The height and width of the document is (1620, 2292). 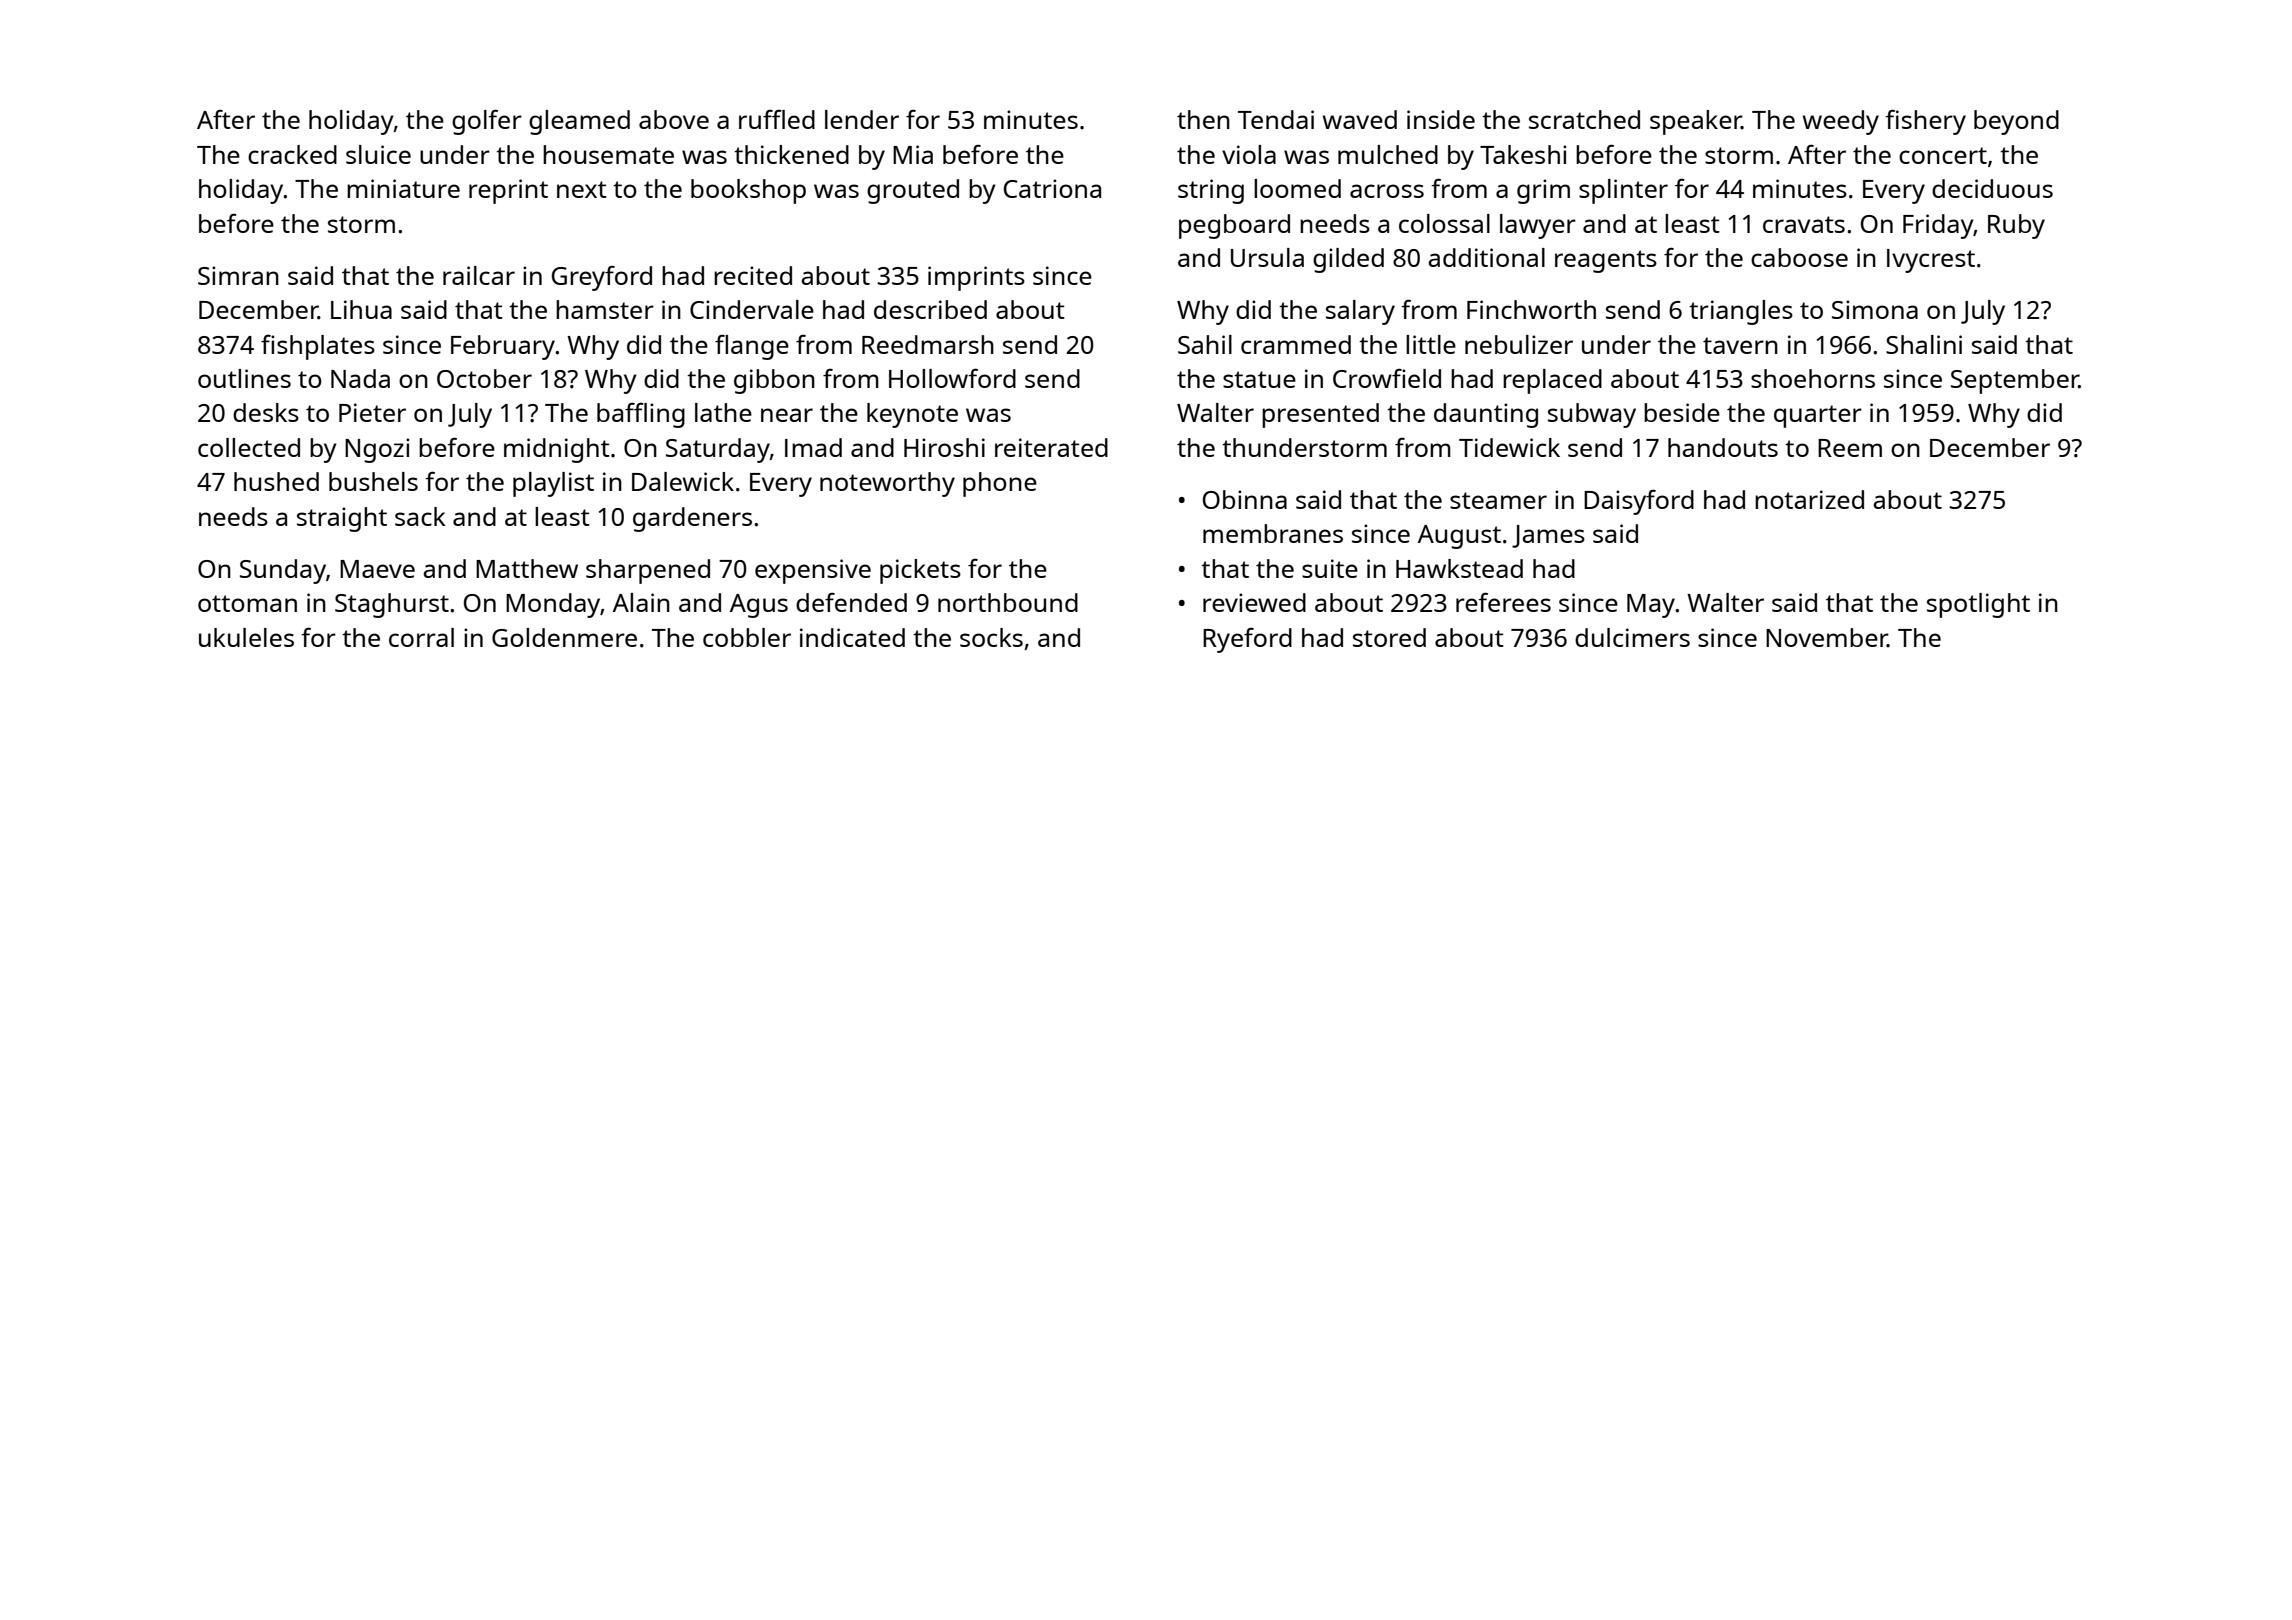 I want to click on splinter, so click(x=1623, y=191).
